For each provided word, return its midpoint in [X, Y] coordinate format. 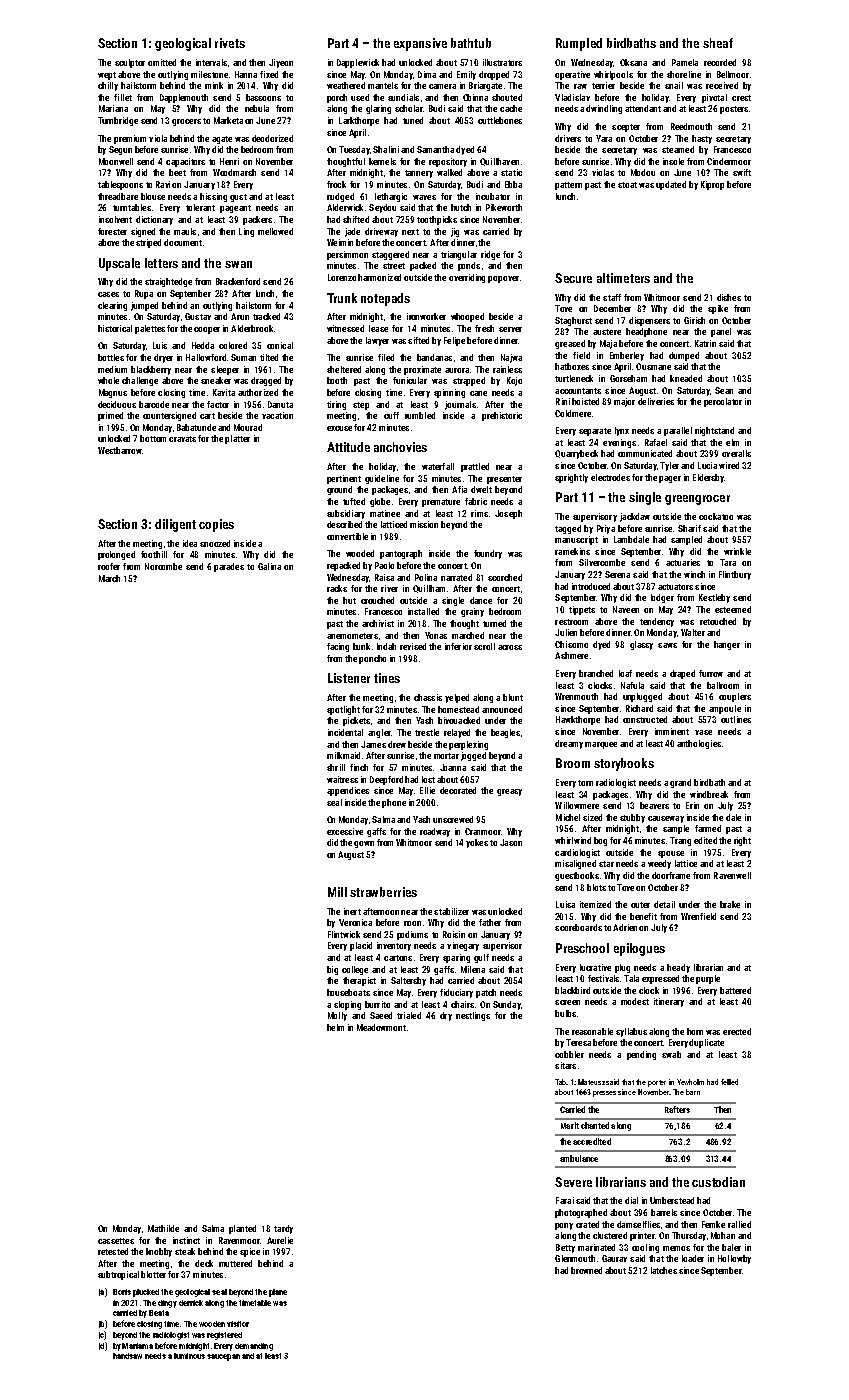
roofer [109, 566]
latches [664, 1270]
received [722, 85]
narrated [456, 577]
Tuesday [354, 150]
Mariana [113, 108]
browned [586, 1270]
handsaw [127, 1356]
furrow [711, 673]
